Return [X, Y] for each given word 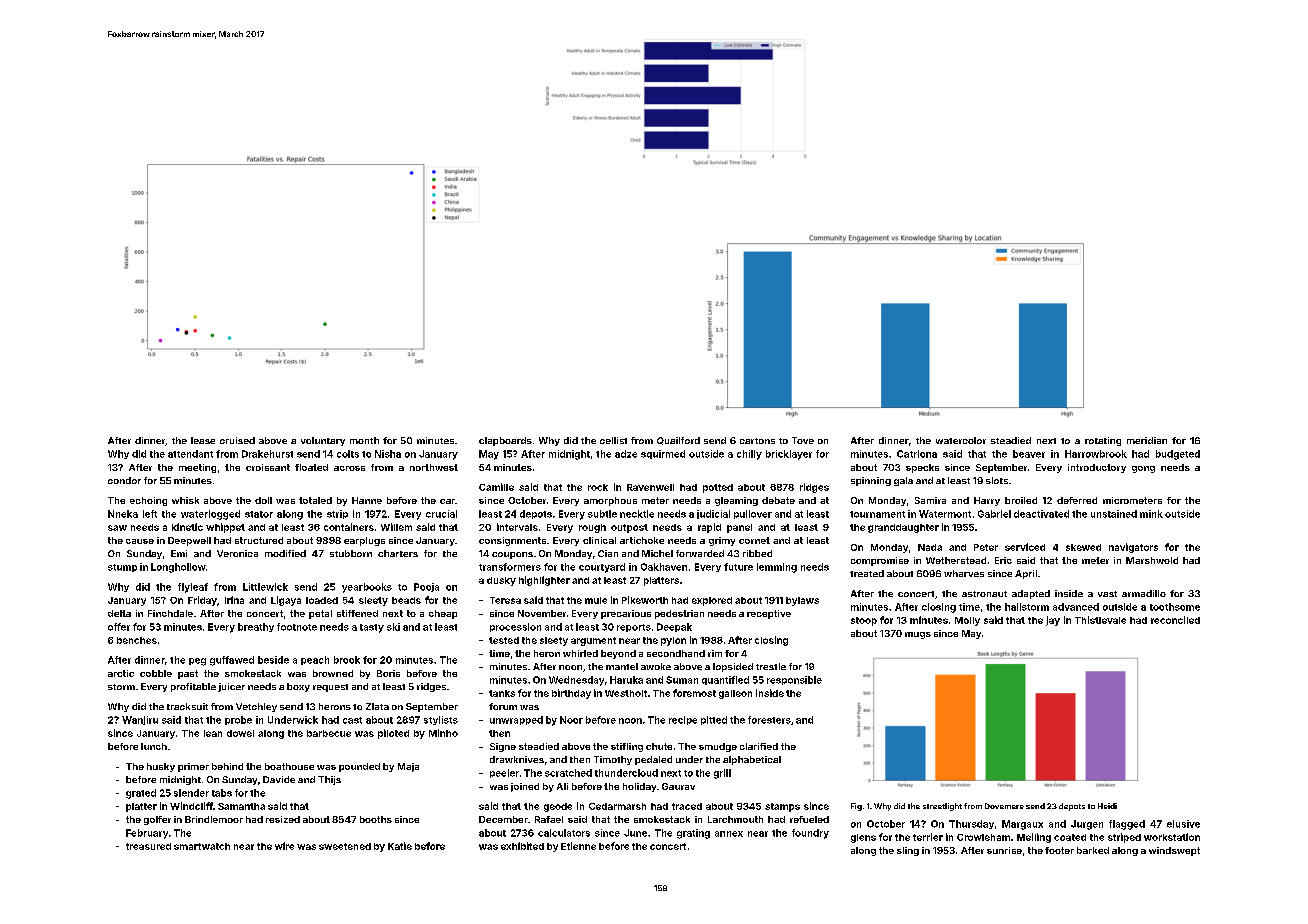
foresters [769, 720]
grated [141, 794]
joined [525, 787]
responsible [794, 680]
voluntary [323, 441]
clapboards [505, 441]
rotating [1103, 441]
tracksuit [187, 706]
